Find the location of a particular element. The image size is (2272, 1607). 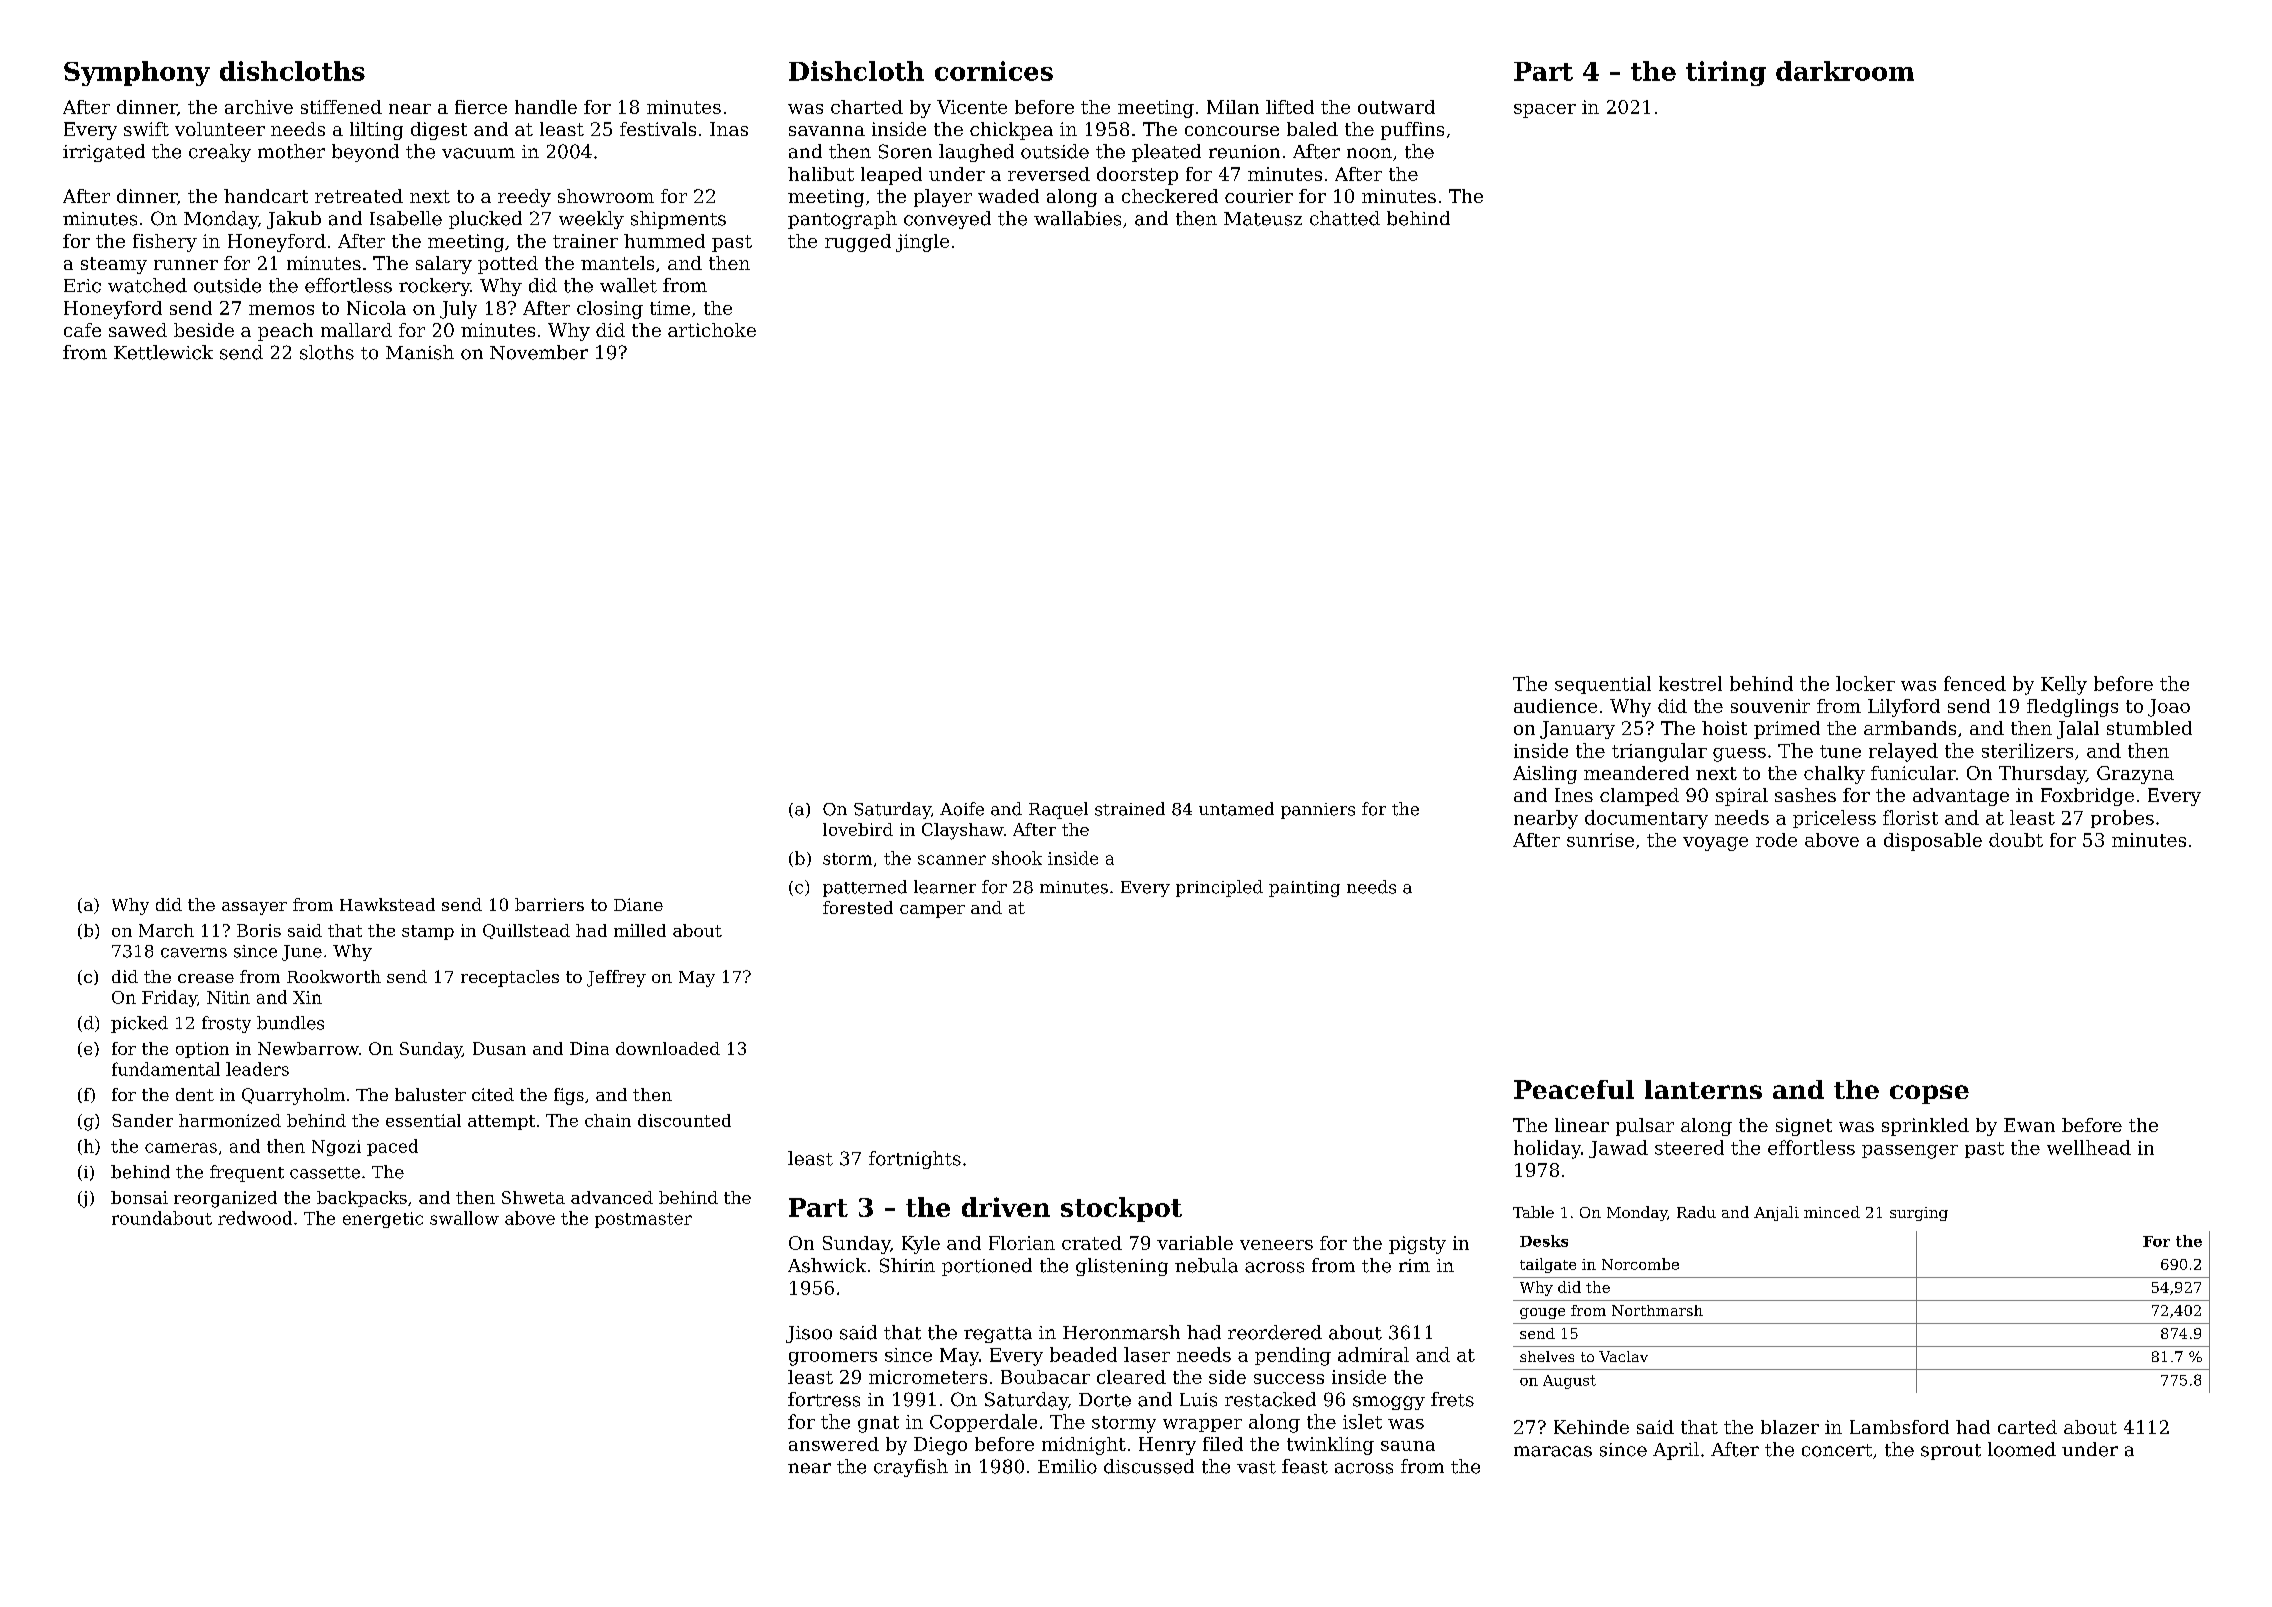

Luis is located at coordinates (1198, 1400).
